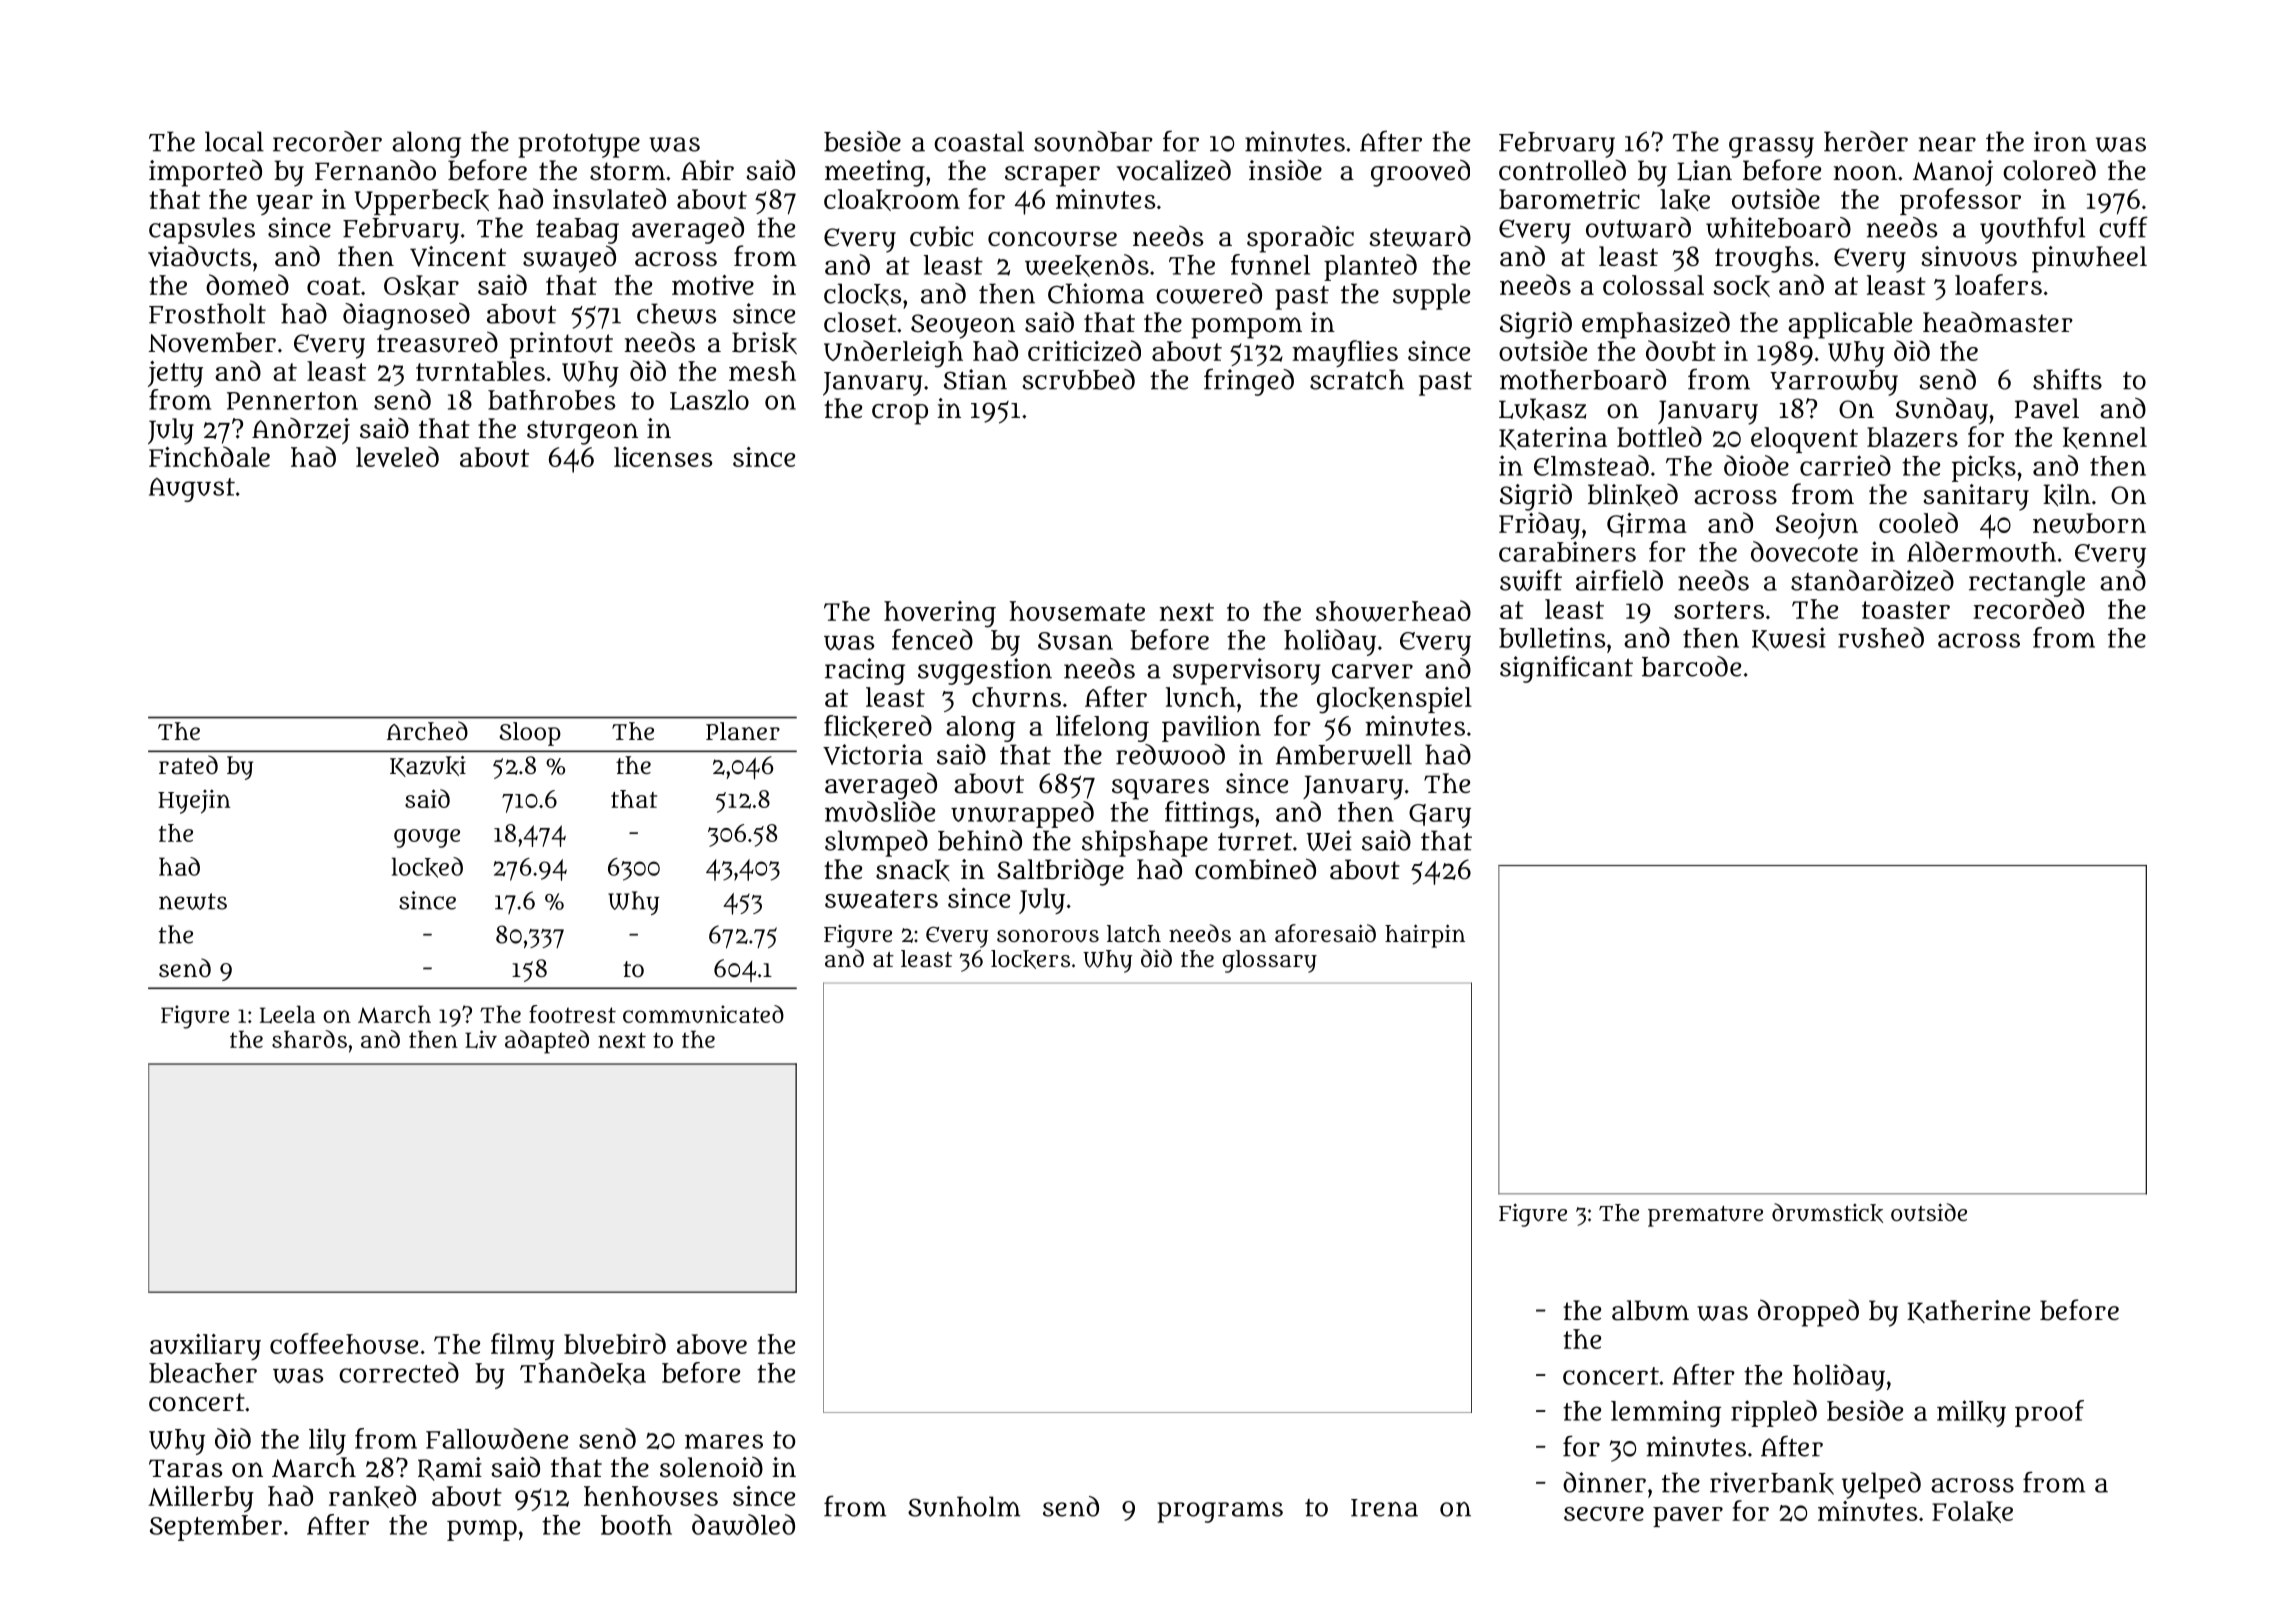 Image resolution: width=2295 pixels, height=1623 pixels. I want to click on Sunholm, so click(964, 1506).
